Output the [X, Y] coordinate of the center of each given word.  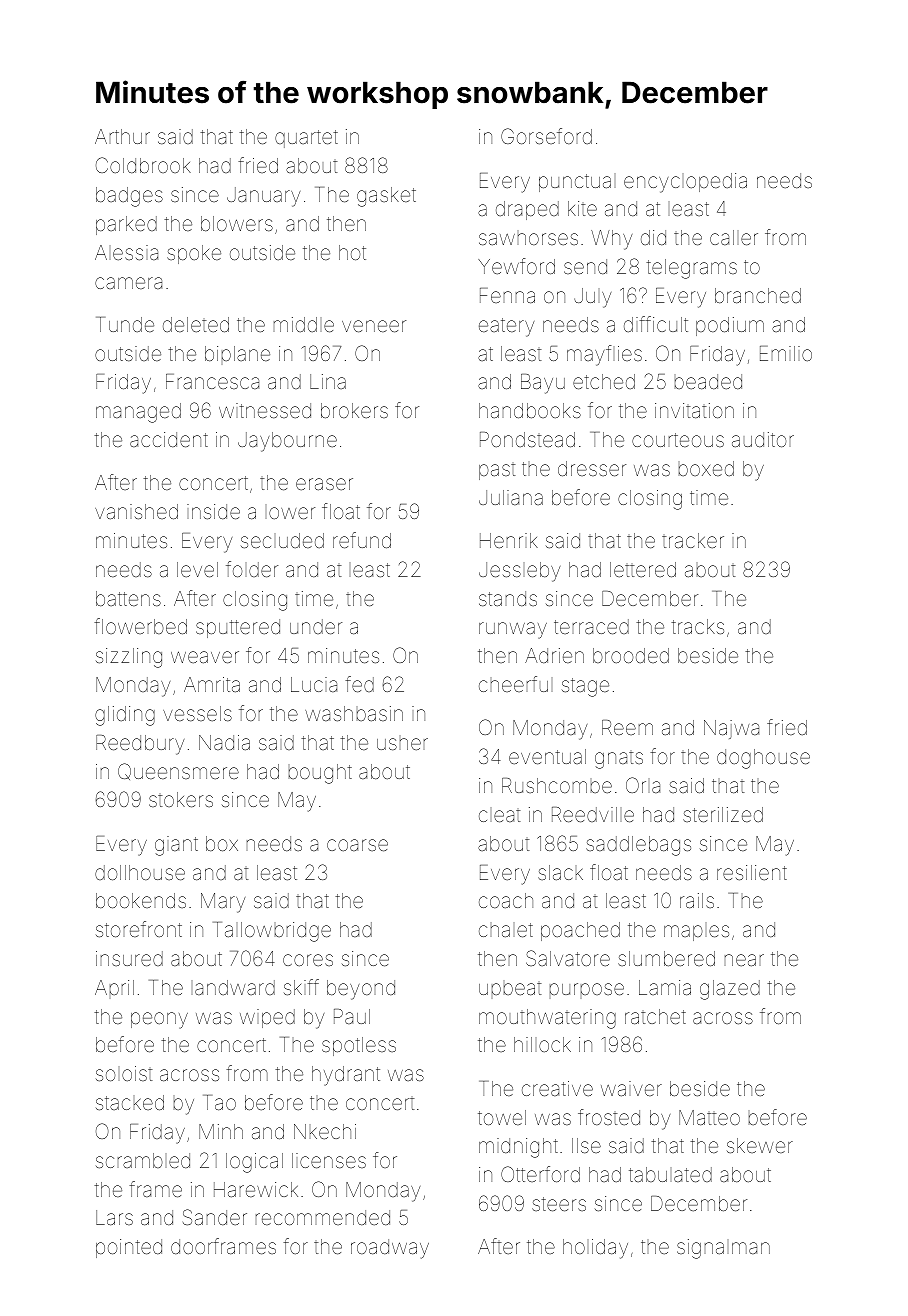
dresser [592, 468]
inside [213, 511]
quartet [306, 139]
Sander [215, 1217]
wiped [267, 1018]
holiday [595, 1249]
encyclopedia [685, 183]
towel [502, 1117]
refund [362, 540]
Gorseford [546, 136]
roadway [390, 1249]
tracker [693, 540]
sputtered [238, 628]
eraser [324, 484]
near [744, 960]
